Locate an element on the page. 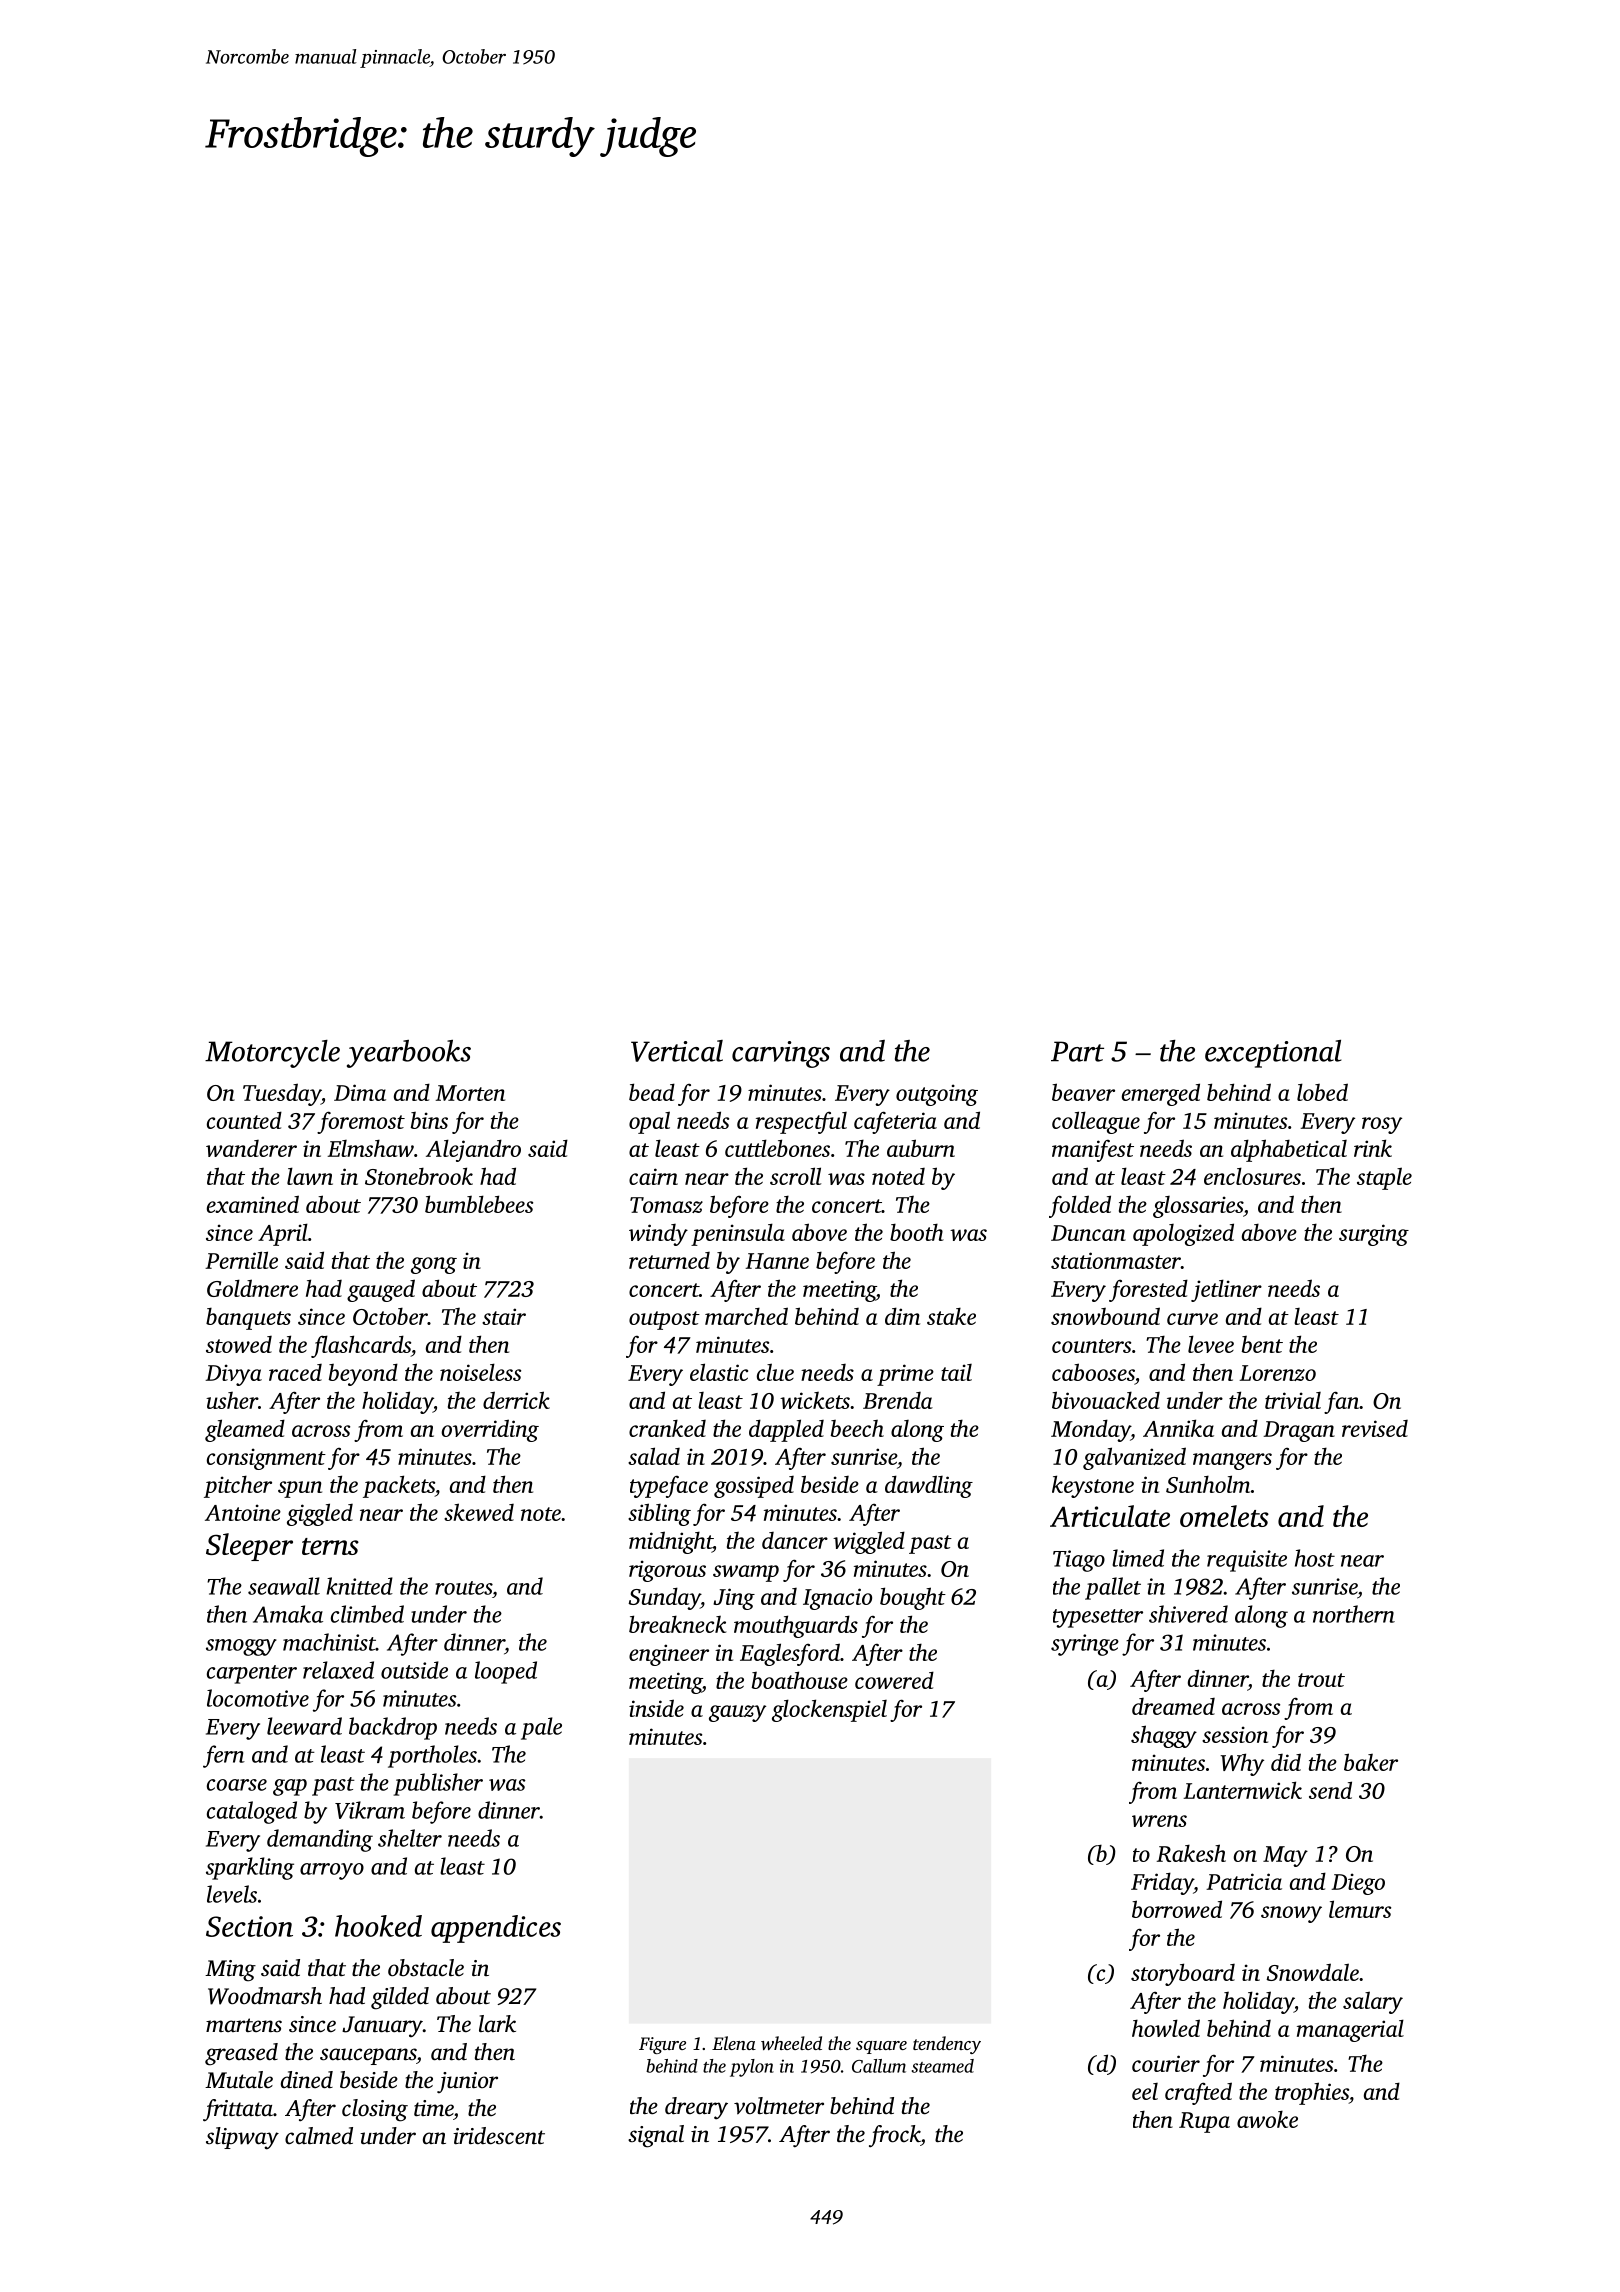 The image size is (1620, 2292). host is located at coordinates (1315, 1558).
